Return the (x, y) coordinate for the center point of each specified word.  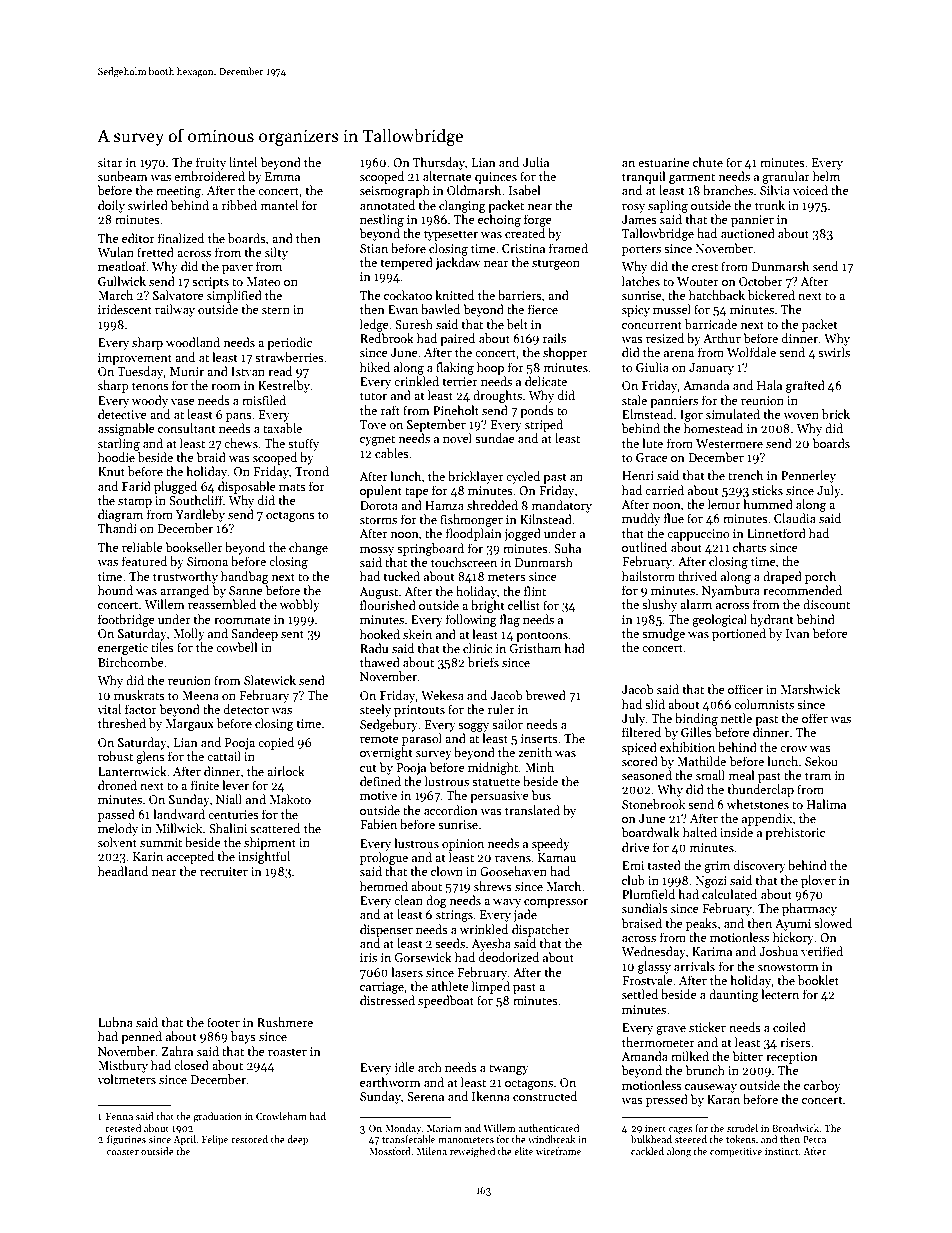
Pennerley (808, 476)
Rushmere (285, 1022)
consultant (187, 428)
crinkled (416, 381)
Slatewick (270, 680)
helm (826, 176)
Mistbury (123, 1066)
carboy (822, 1086)
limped (491, 987)
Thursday (439, 163)
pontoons (542, 636)
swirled (148, 205)
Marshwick (810, 689)
